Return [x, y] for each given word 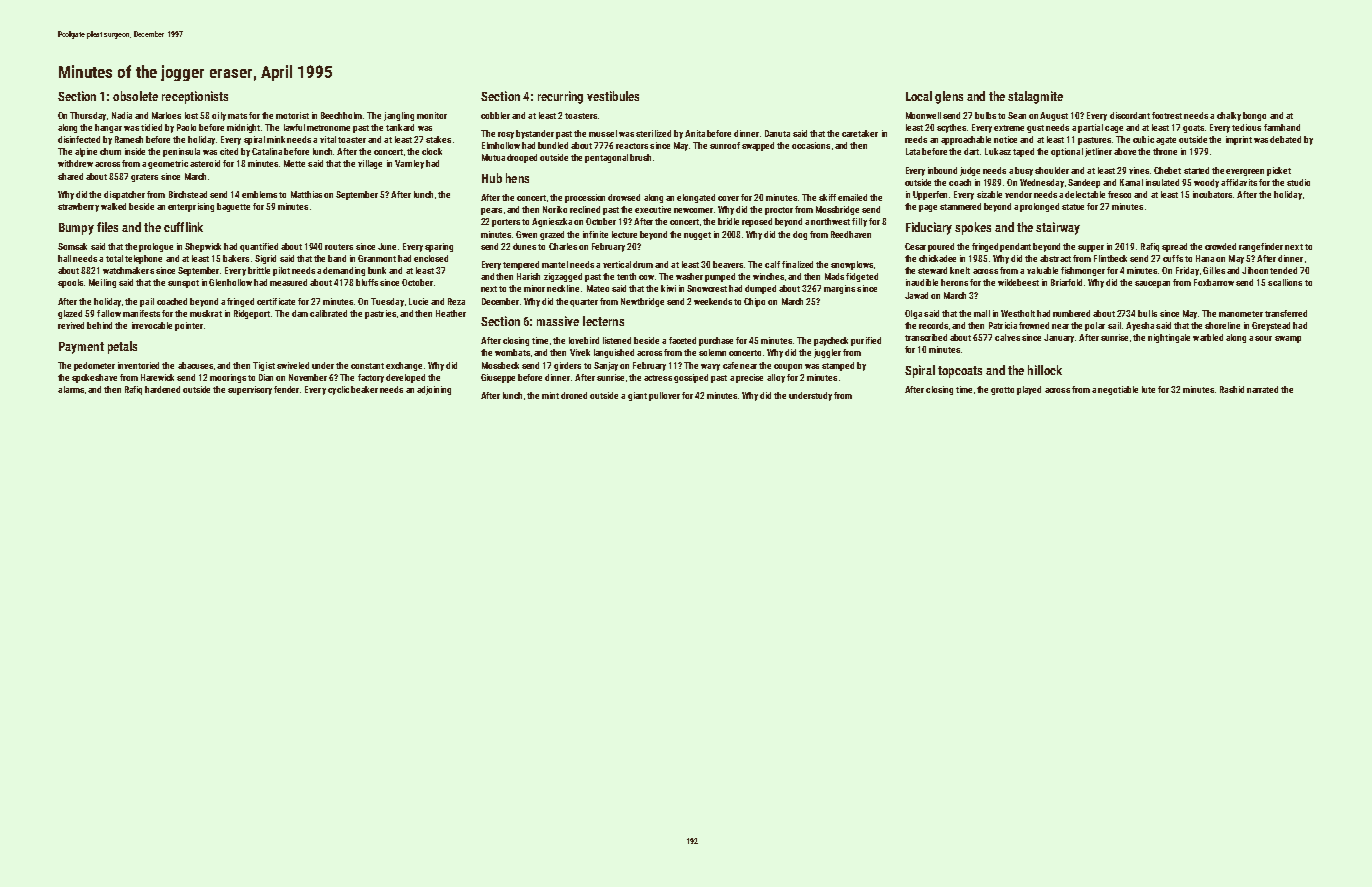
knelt [960, 270]
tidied [151, 127]
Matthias [306, 194]
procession [585, 198]
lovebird [584, 340]
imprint [1239, 140]
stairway [1058, 228]
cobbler [495, 115]
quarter [584, 303]
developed [405, 378]
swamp [1288, 339]
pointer [189, 326]
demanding [344, 271]
